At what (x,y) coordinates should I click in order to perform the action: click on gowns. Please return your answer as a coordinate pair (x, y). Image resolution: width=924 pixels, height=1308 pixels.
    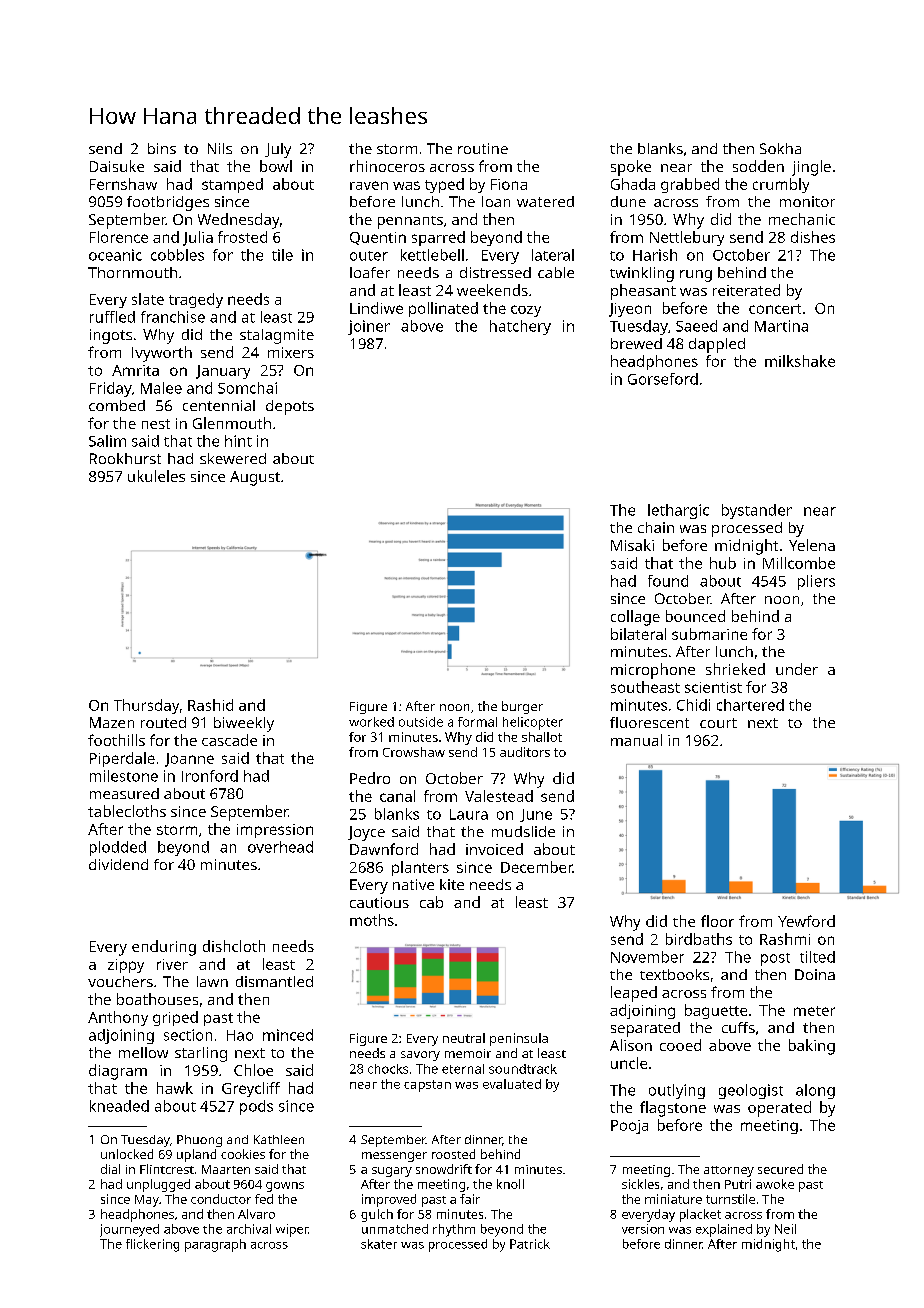
    Looking at the image, I should click on (285, 1187).
